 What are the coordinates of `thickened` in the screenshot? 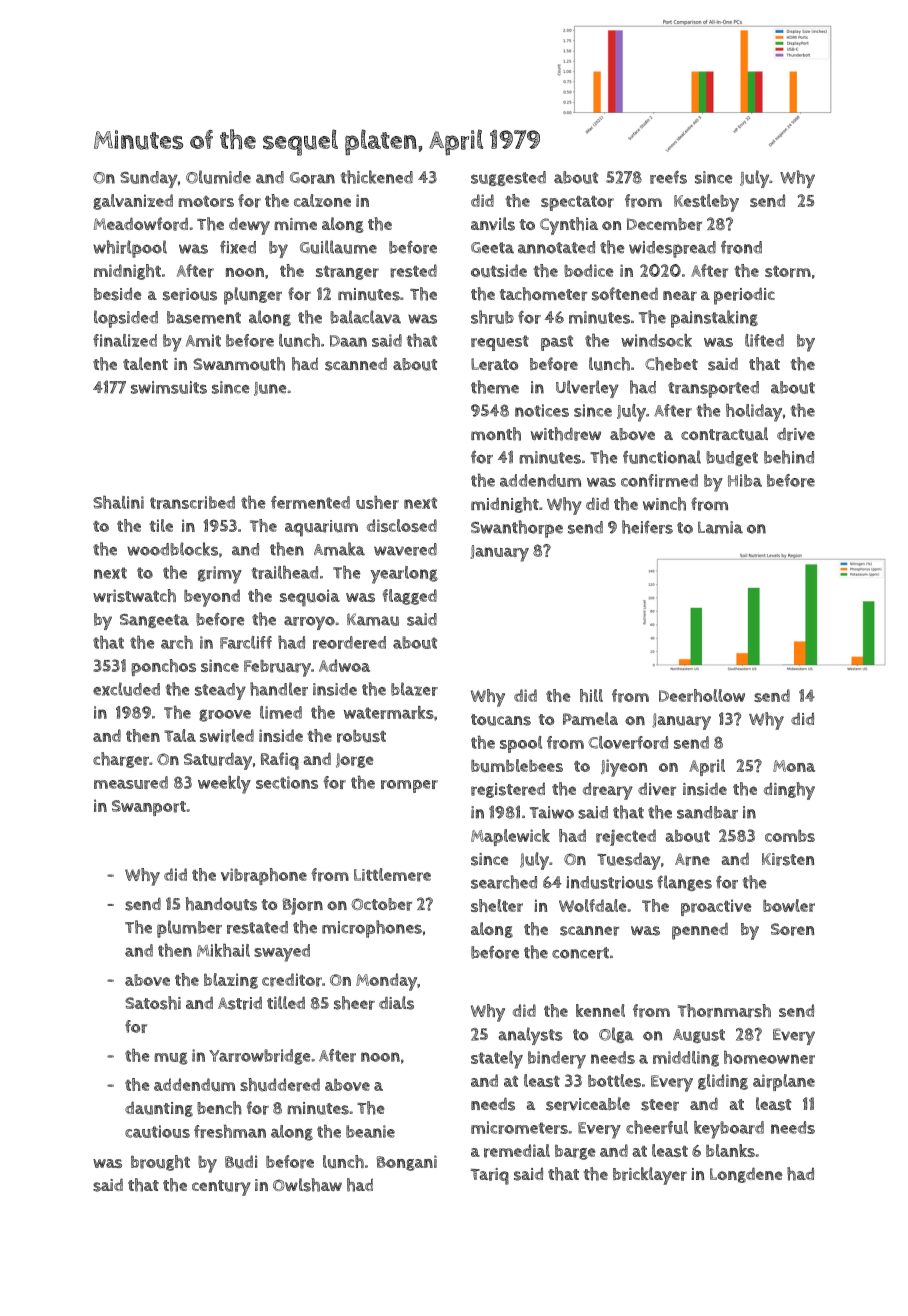 It's located at (377, 177).
